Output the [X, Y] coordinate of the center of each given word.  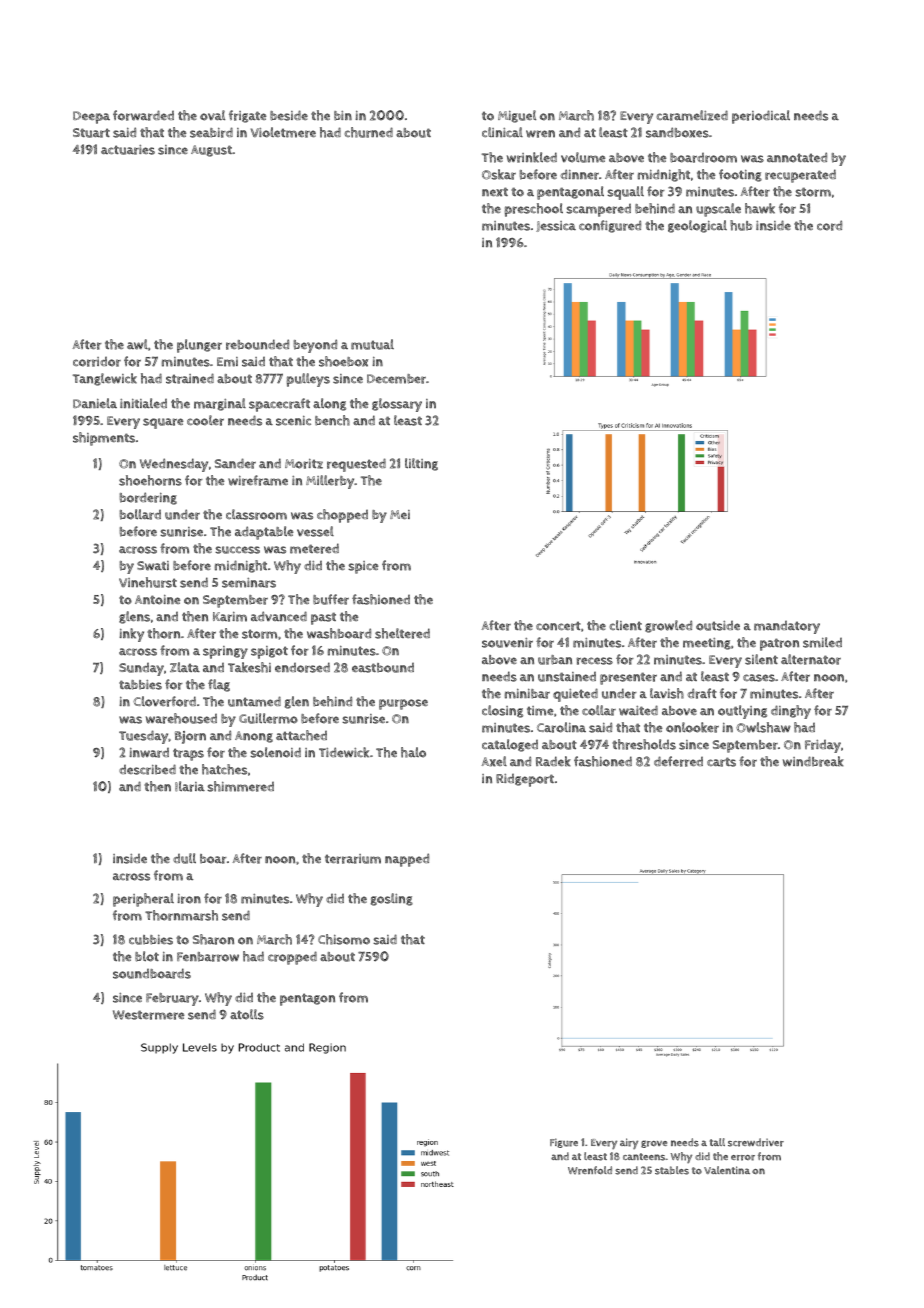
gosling [391, 899]
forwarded [143, 115]
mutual [372, 344]
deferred [678, 761]
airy [629, 1143]
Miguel [517, 116]
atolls [247, 1014]
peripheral [143, 900]
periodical [761, 117]
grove [654, 1144]
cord [829, 225]
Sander [235, 463]
